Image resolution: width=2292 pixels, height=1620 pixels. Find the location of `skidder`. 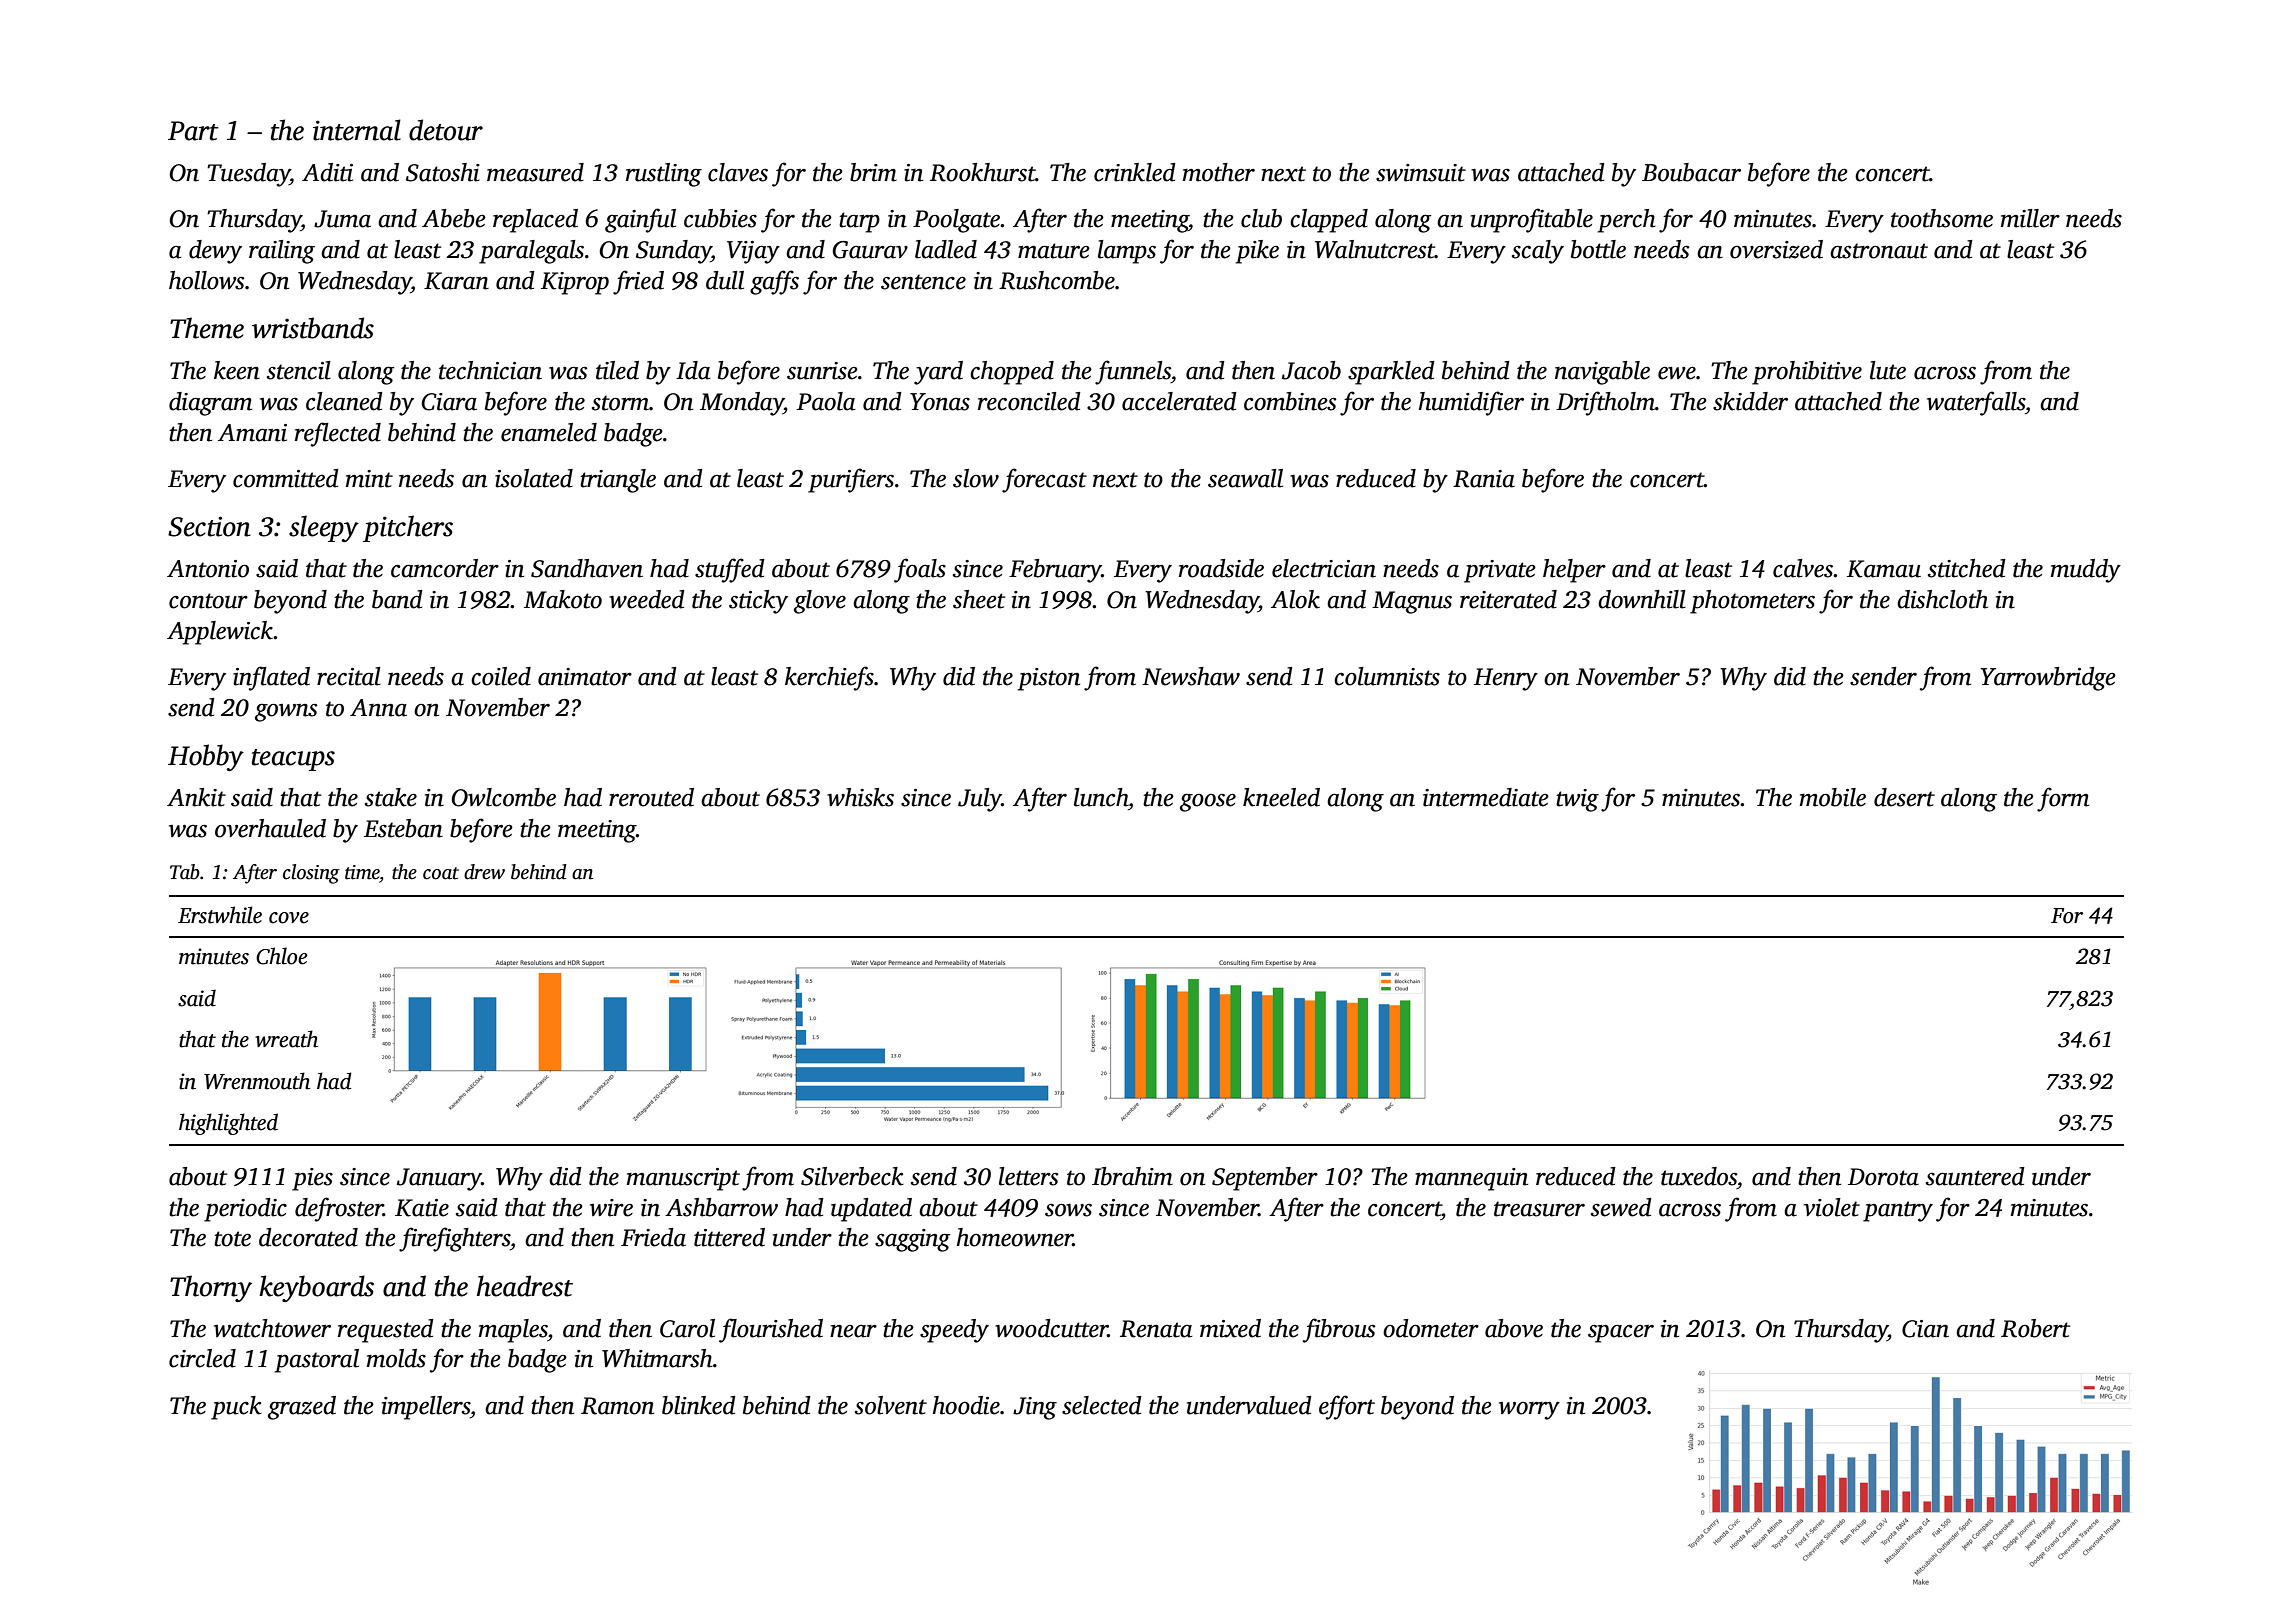

skidder is located at coordinates (1750, 401).
